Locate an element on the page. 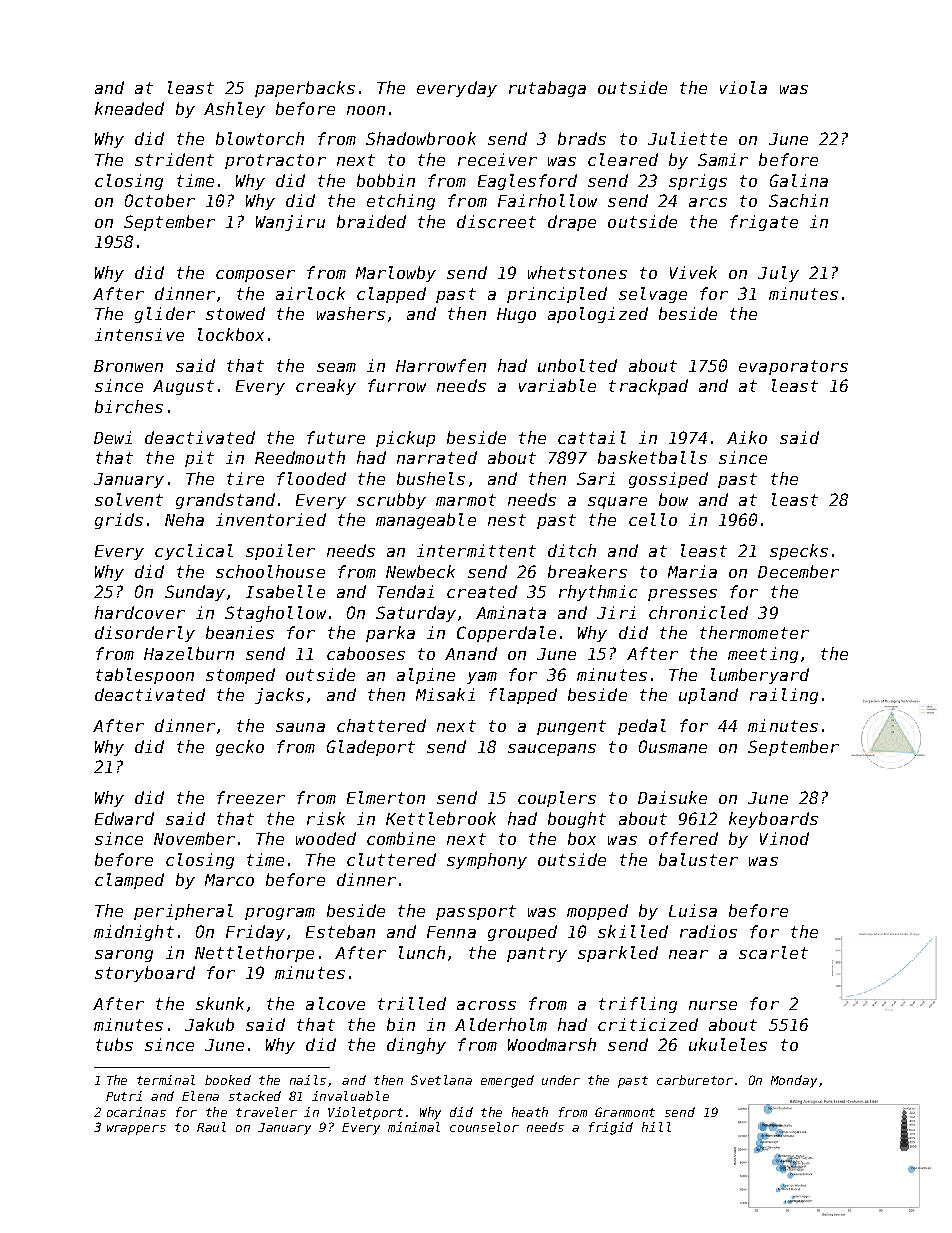 This image has height=1233, width=952. pickup is located at coordinates (405, 439).
